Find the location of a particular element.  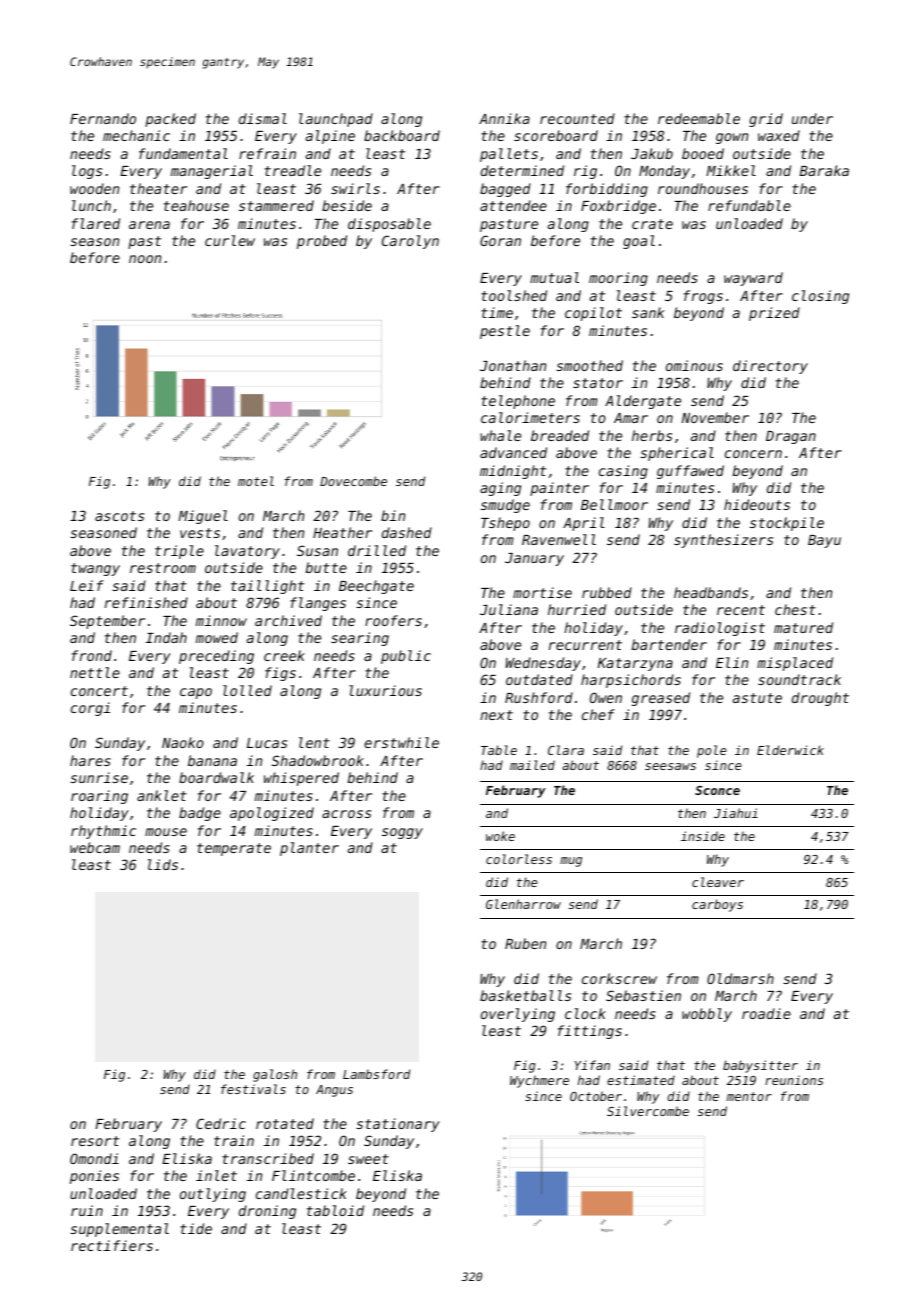

lids is located at coordinates (163, 864).
